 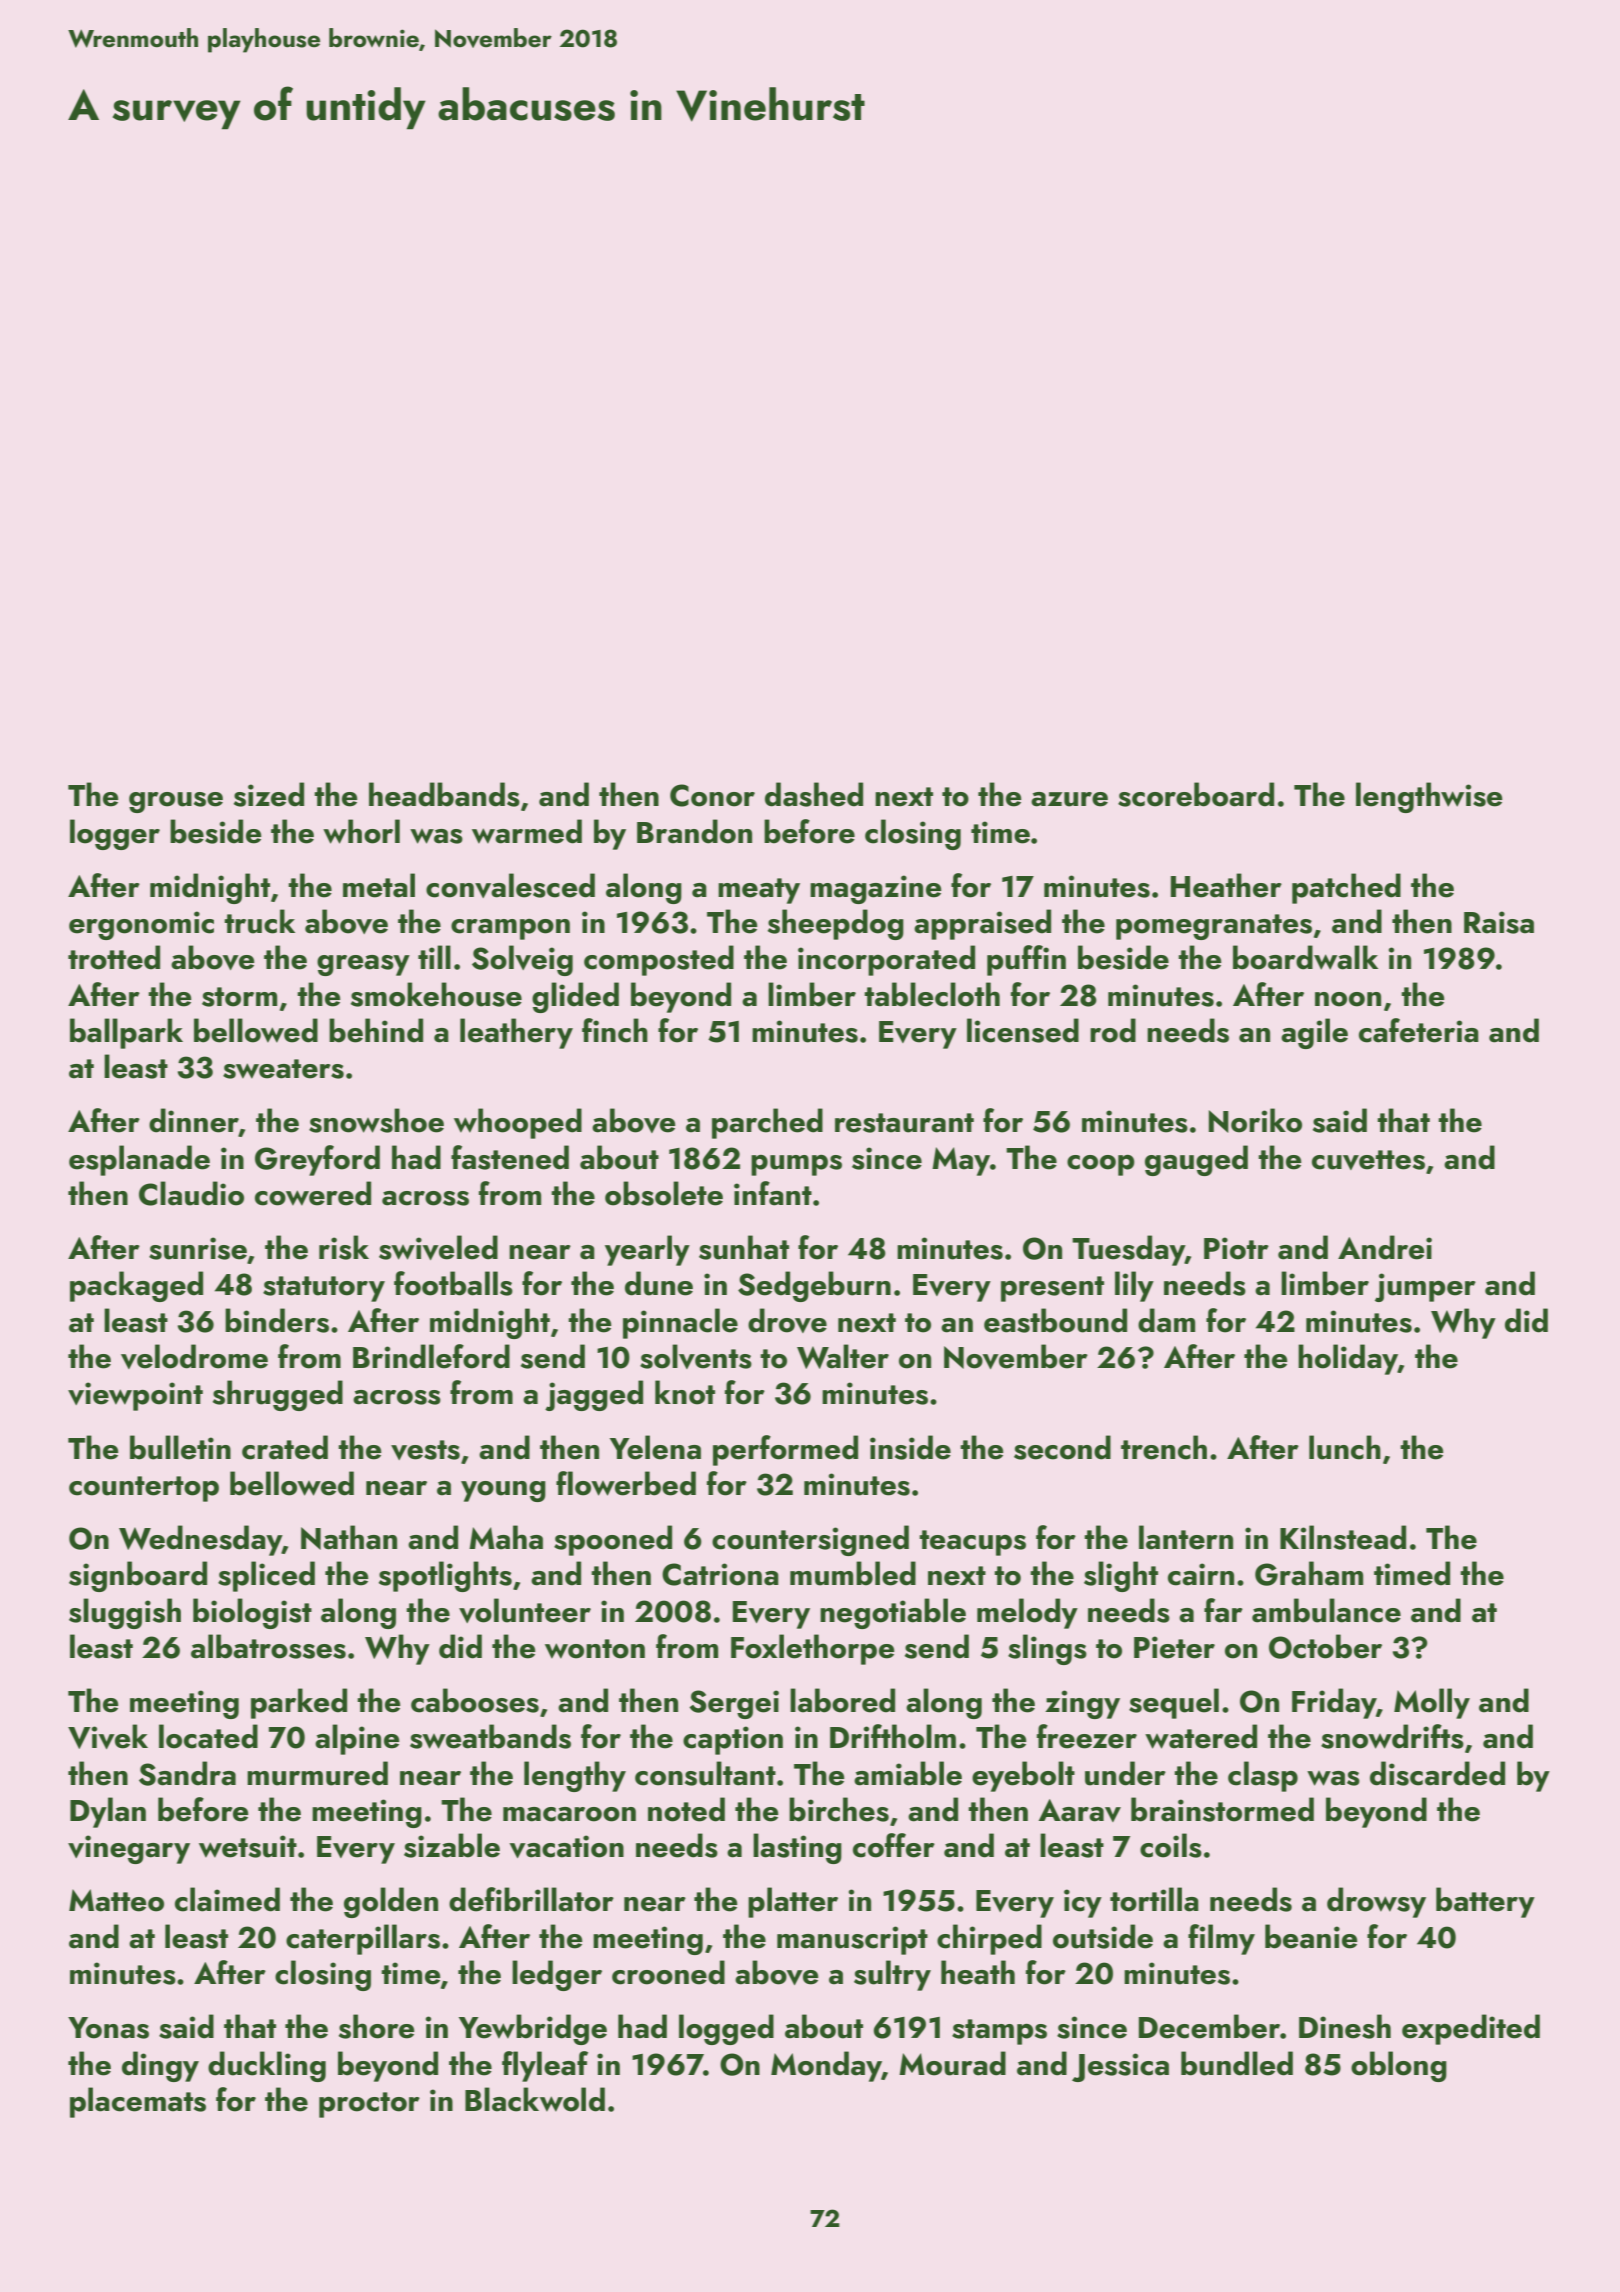 I want to click on cuvettes, so click(x=1368, y=1160).
